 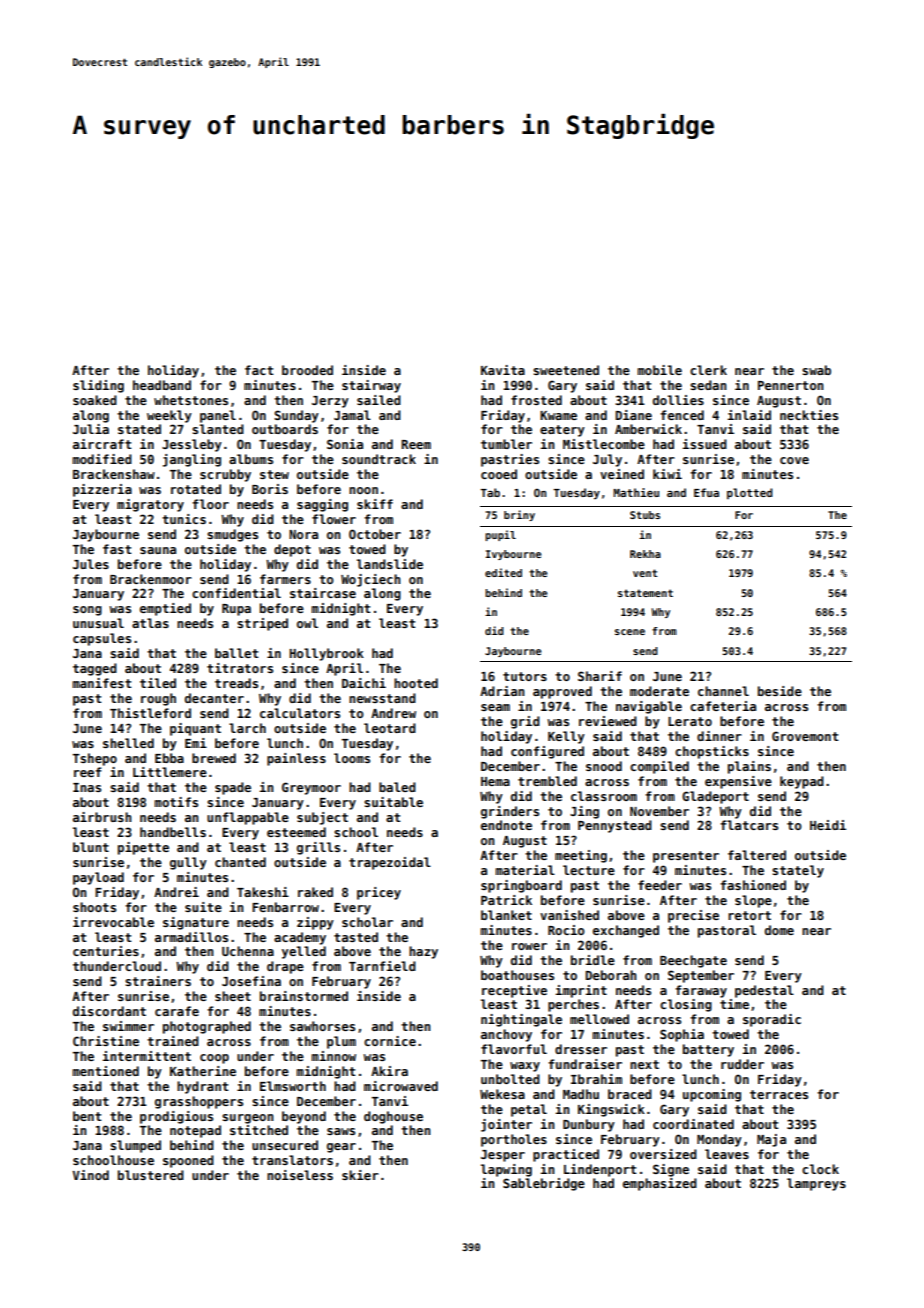 What do you see at coordinates (779, 930) in the image?
I see `dome` at bounding box center [779, 930].
